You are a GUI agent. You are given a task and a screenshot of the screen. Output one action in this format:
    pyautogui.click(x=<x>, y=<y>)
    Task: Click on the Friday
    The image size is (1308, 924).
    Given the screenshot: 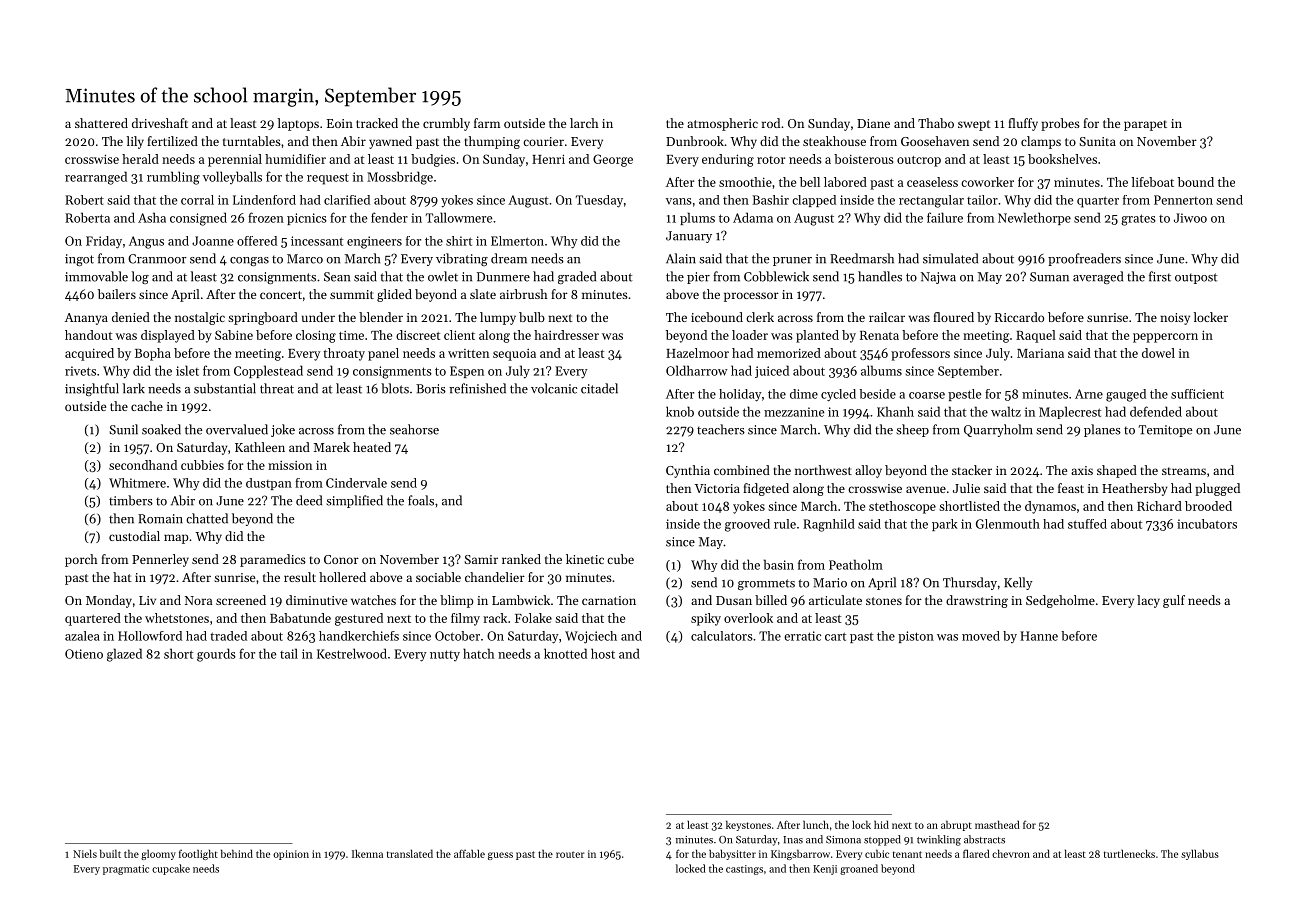 What is the action you would take?
    pyautogui.click(x=104, y=242)
